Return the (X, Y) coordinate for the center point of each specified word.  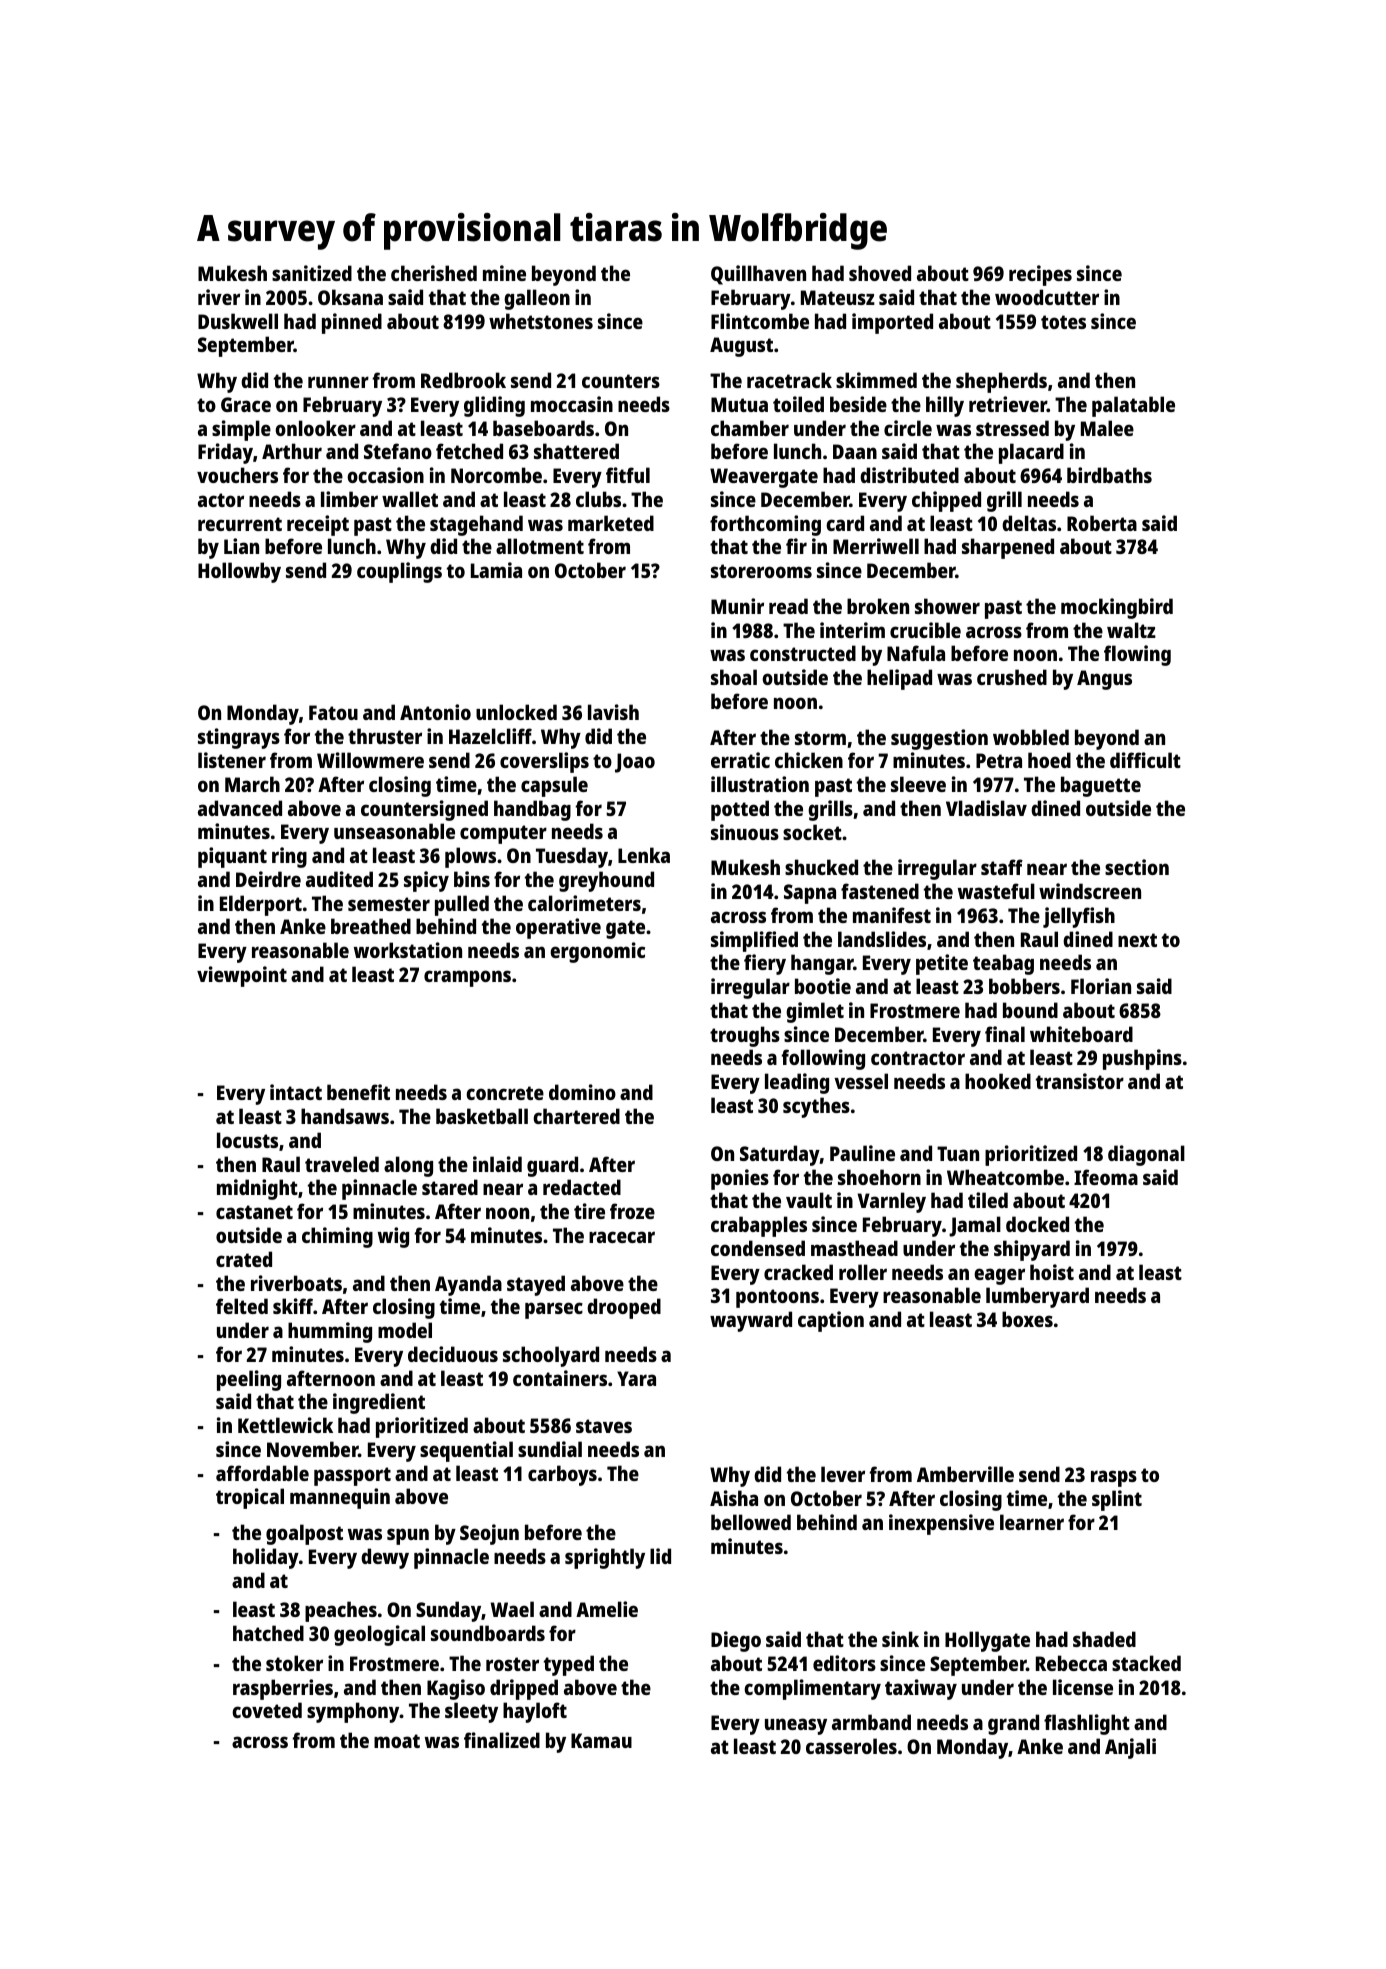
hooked (998, 1081)
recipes (1040, 275)
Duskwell (238, 321)
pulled (462, 905)
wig (393, 1237)
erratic (740, 760)
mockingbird (1117, 608)
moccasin (572, 404)
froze (632, 1211)
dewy (385, 1558)
